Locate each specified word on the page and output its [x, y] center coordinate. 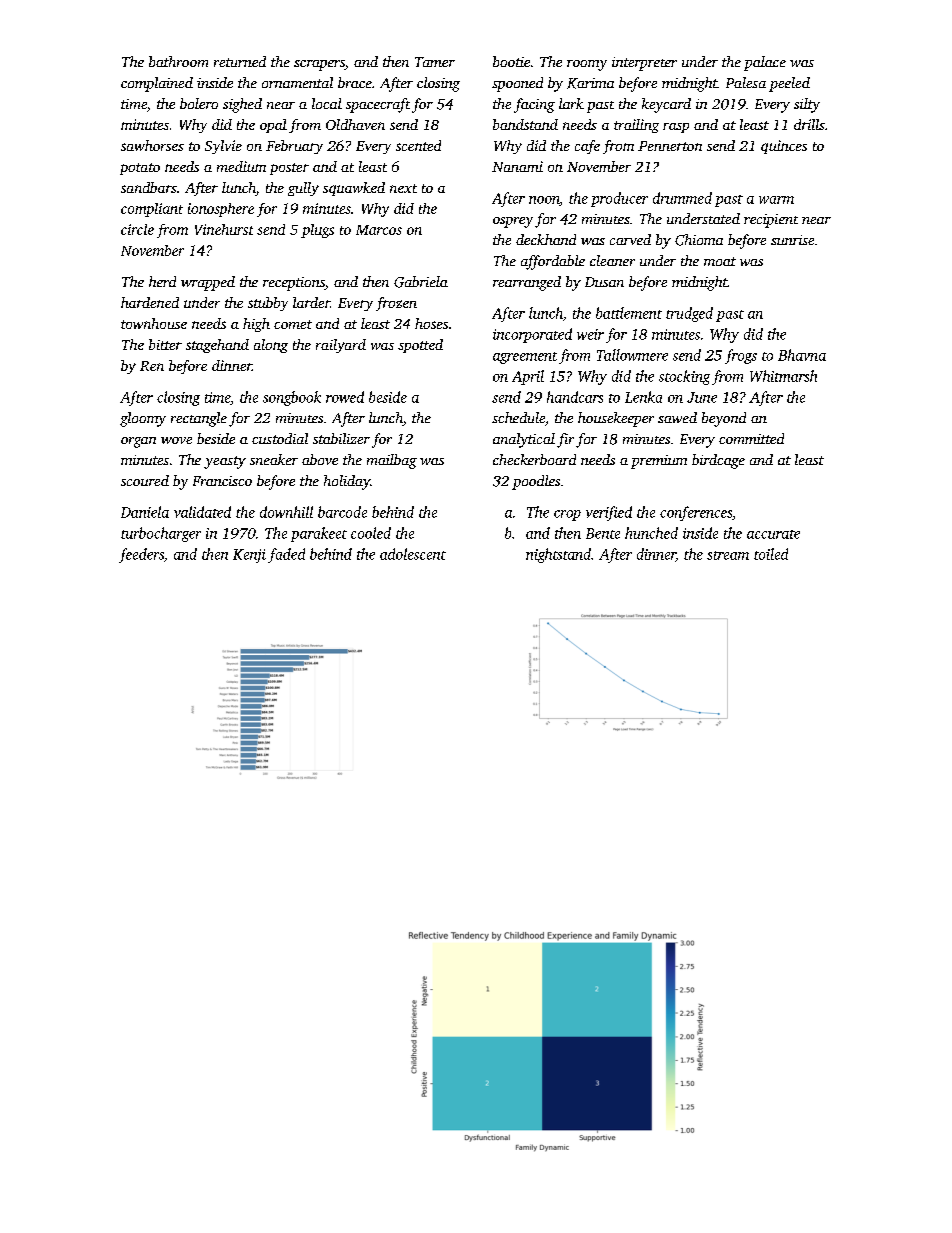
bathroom [178, 61]
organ [138, 442]
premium [659, 462]
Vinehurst [224, 229]
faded [286, 555]
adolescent [413, 554]
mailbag [392, 461]
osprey [513, 222]
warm [776, 200]
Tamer [435, 62]
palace [765, 63]
